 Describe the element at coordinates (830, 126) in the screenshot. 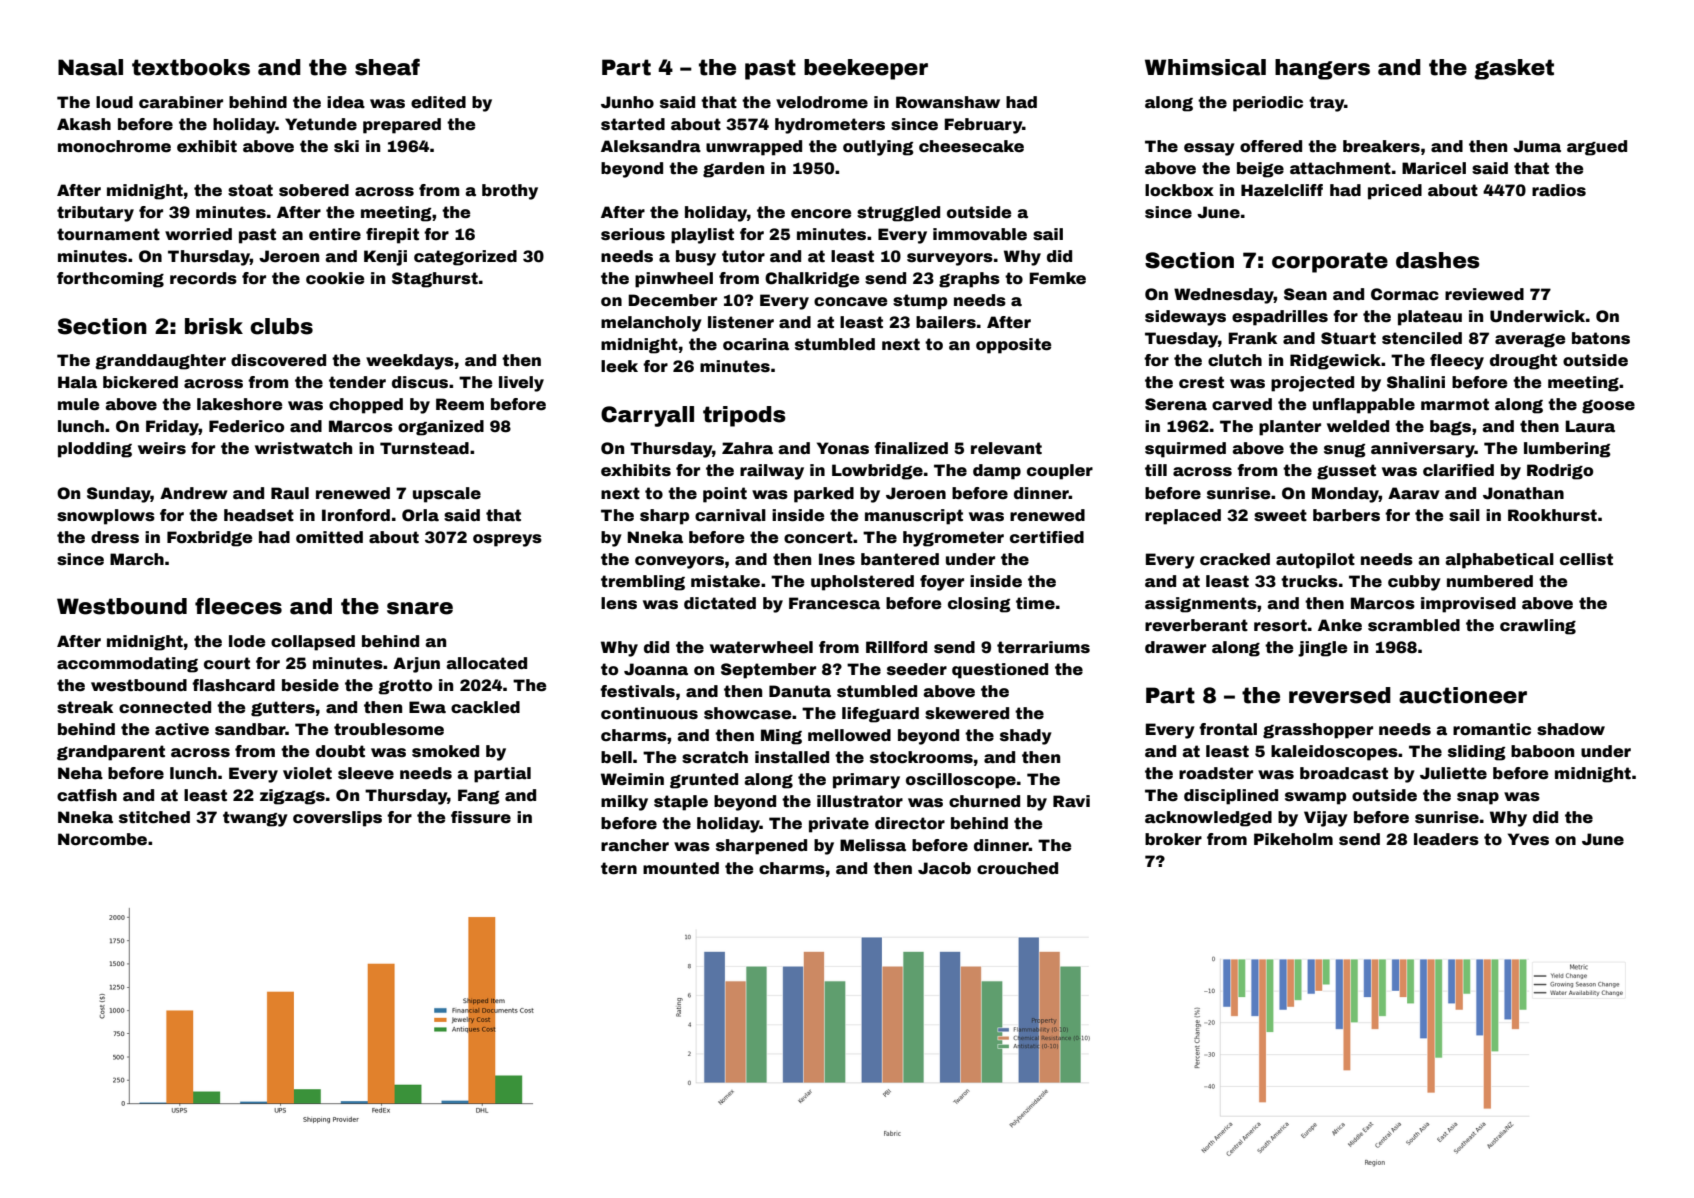

I see `hydrometers` at that location.
